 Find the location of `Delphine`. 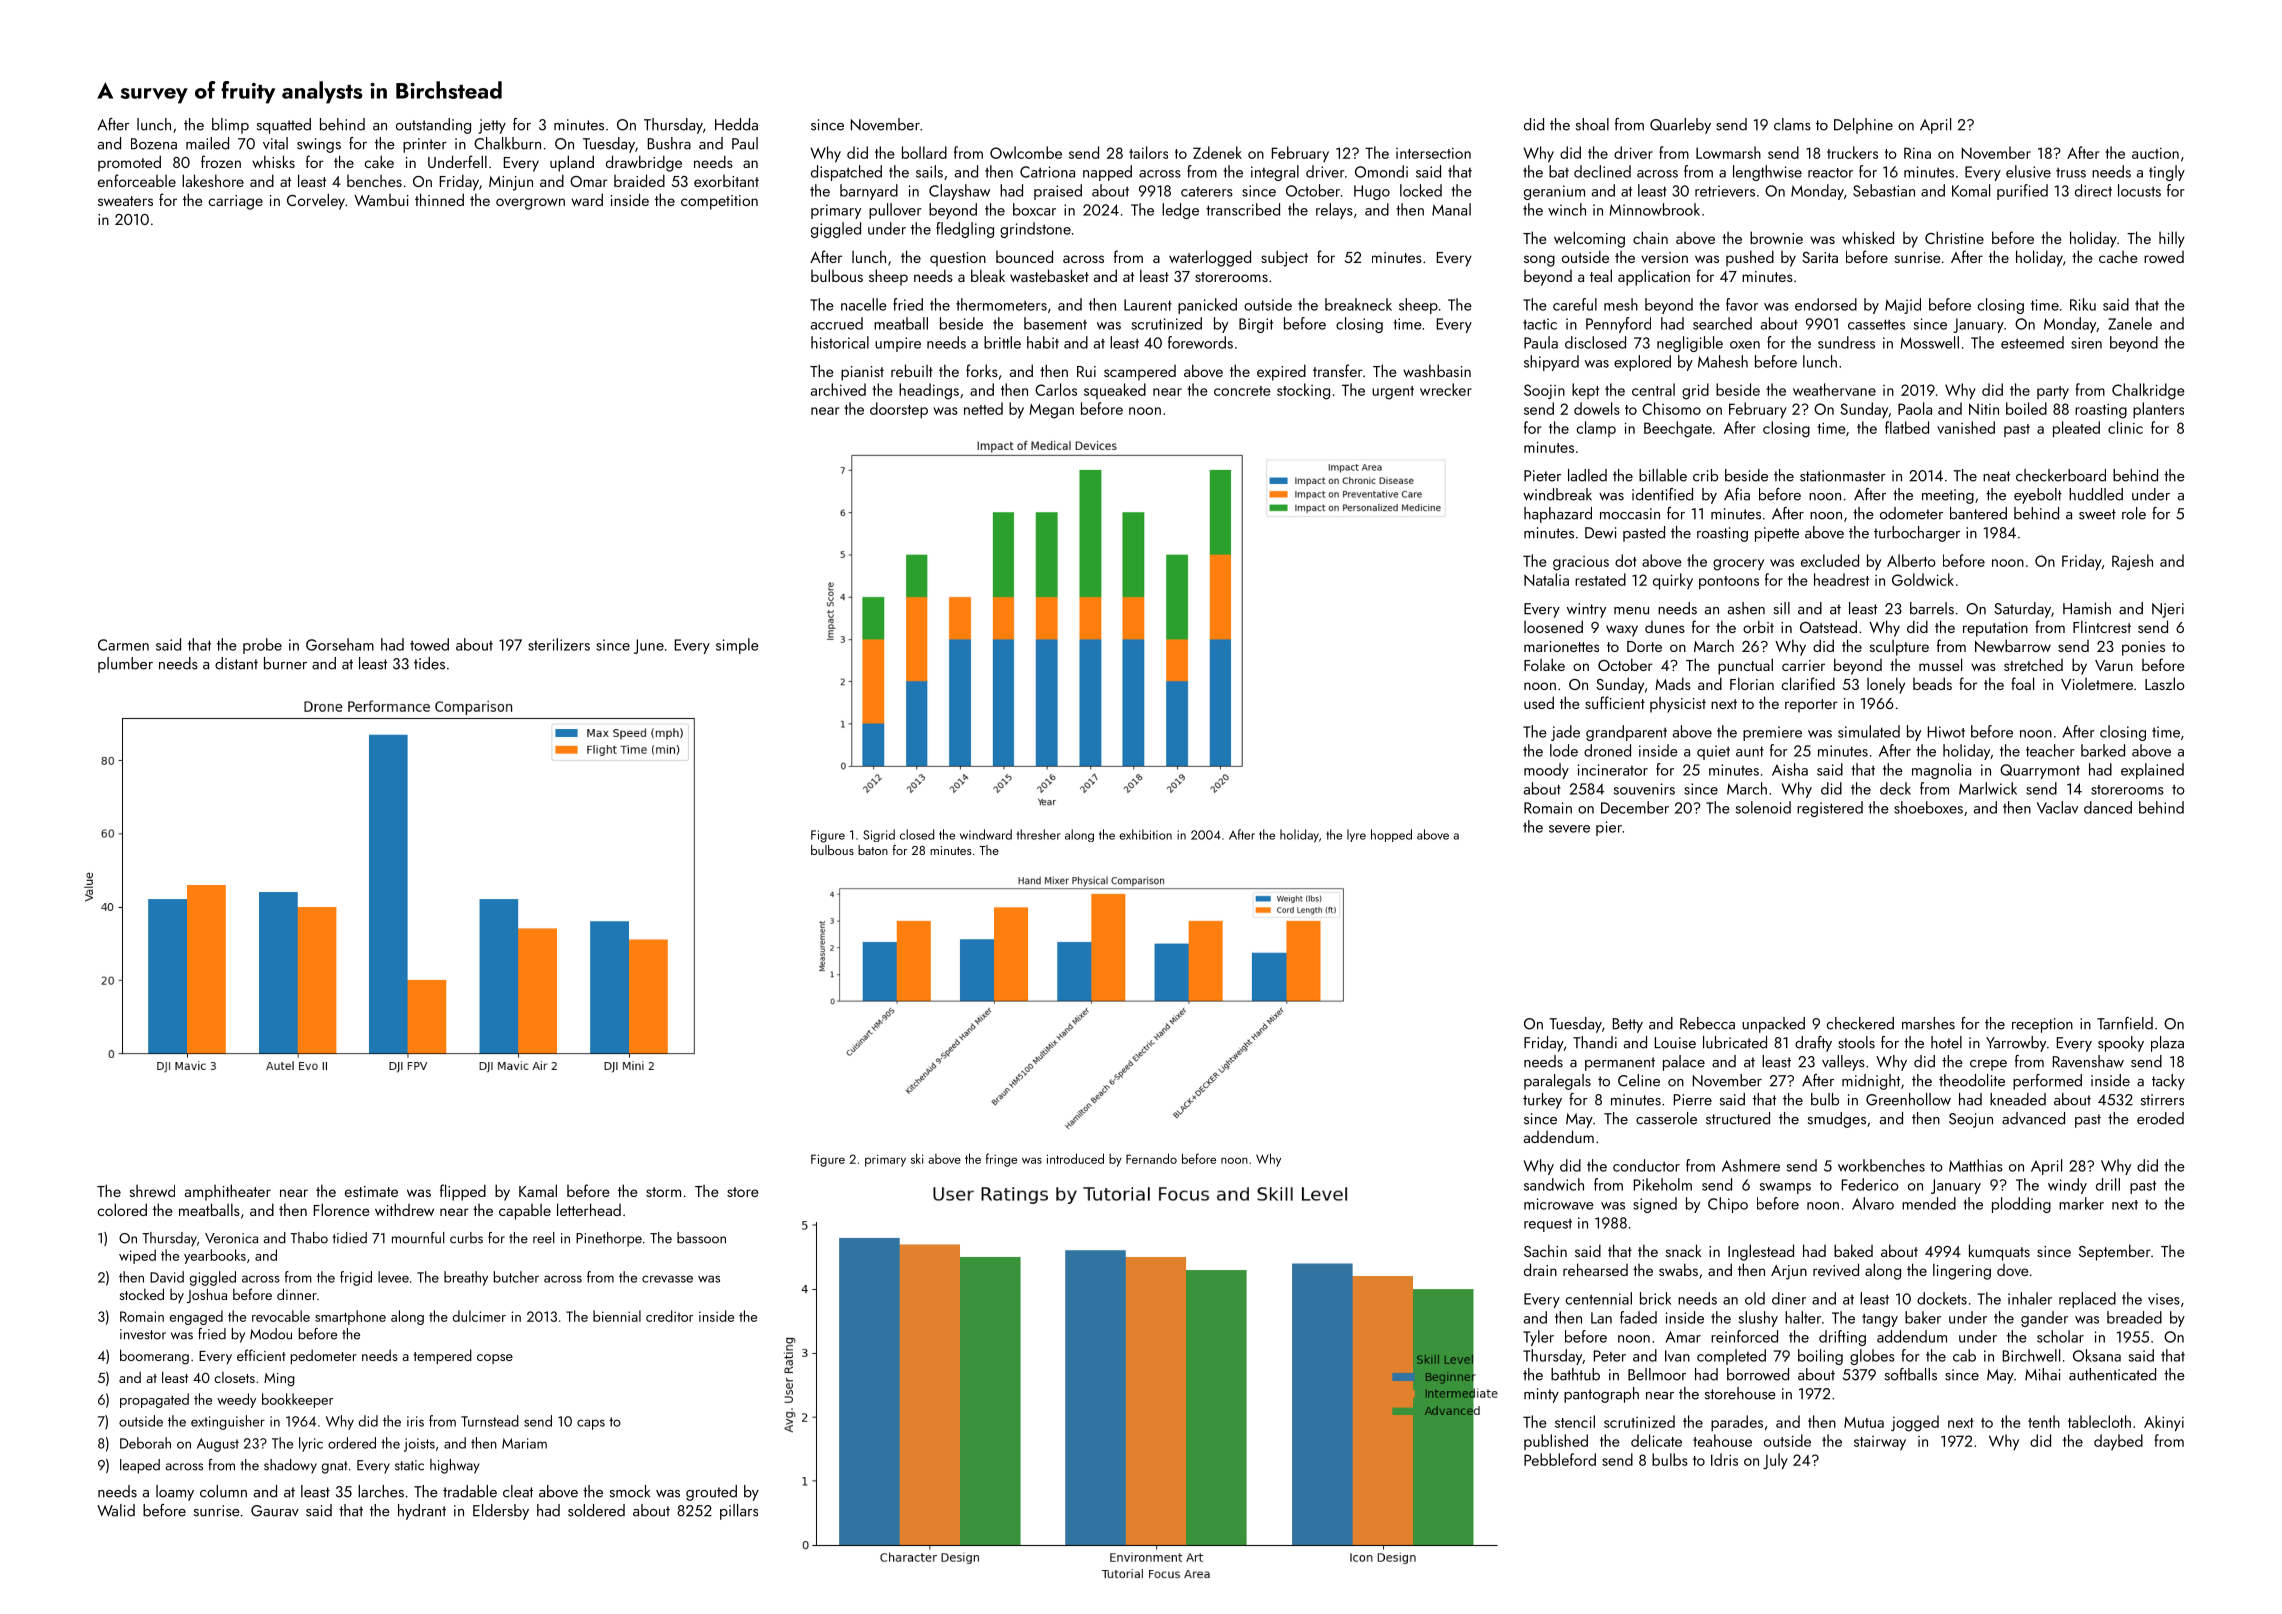

Delphine is located at coordinates (1863, 126).
